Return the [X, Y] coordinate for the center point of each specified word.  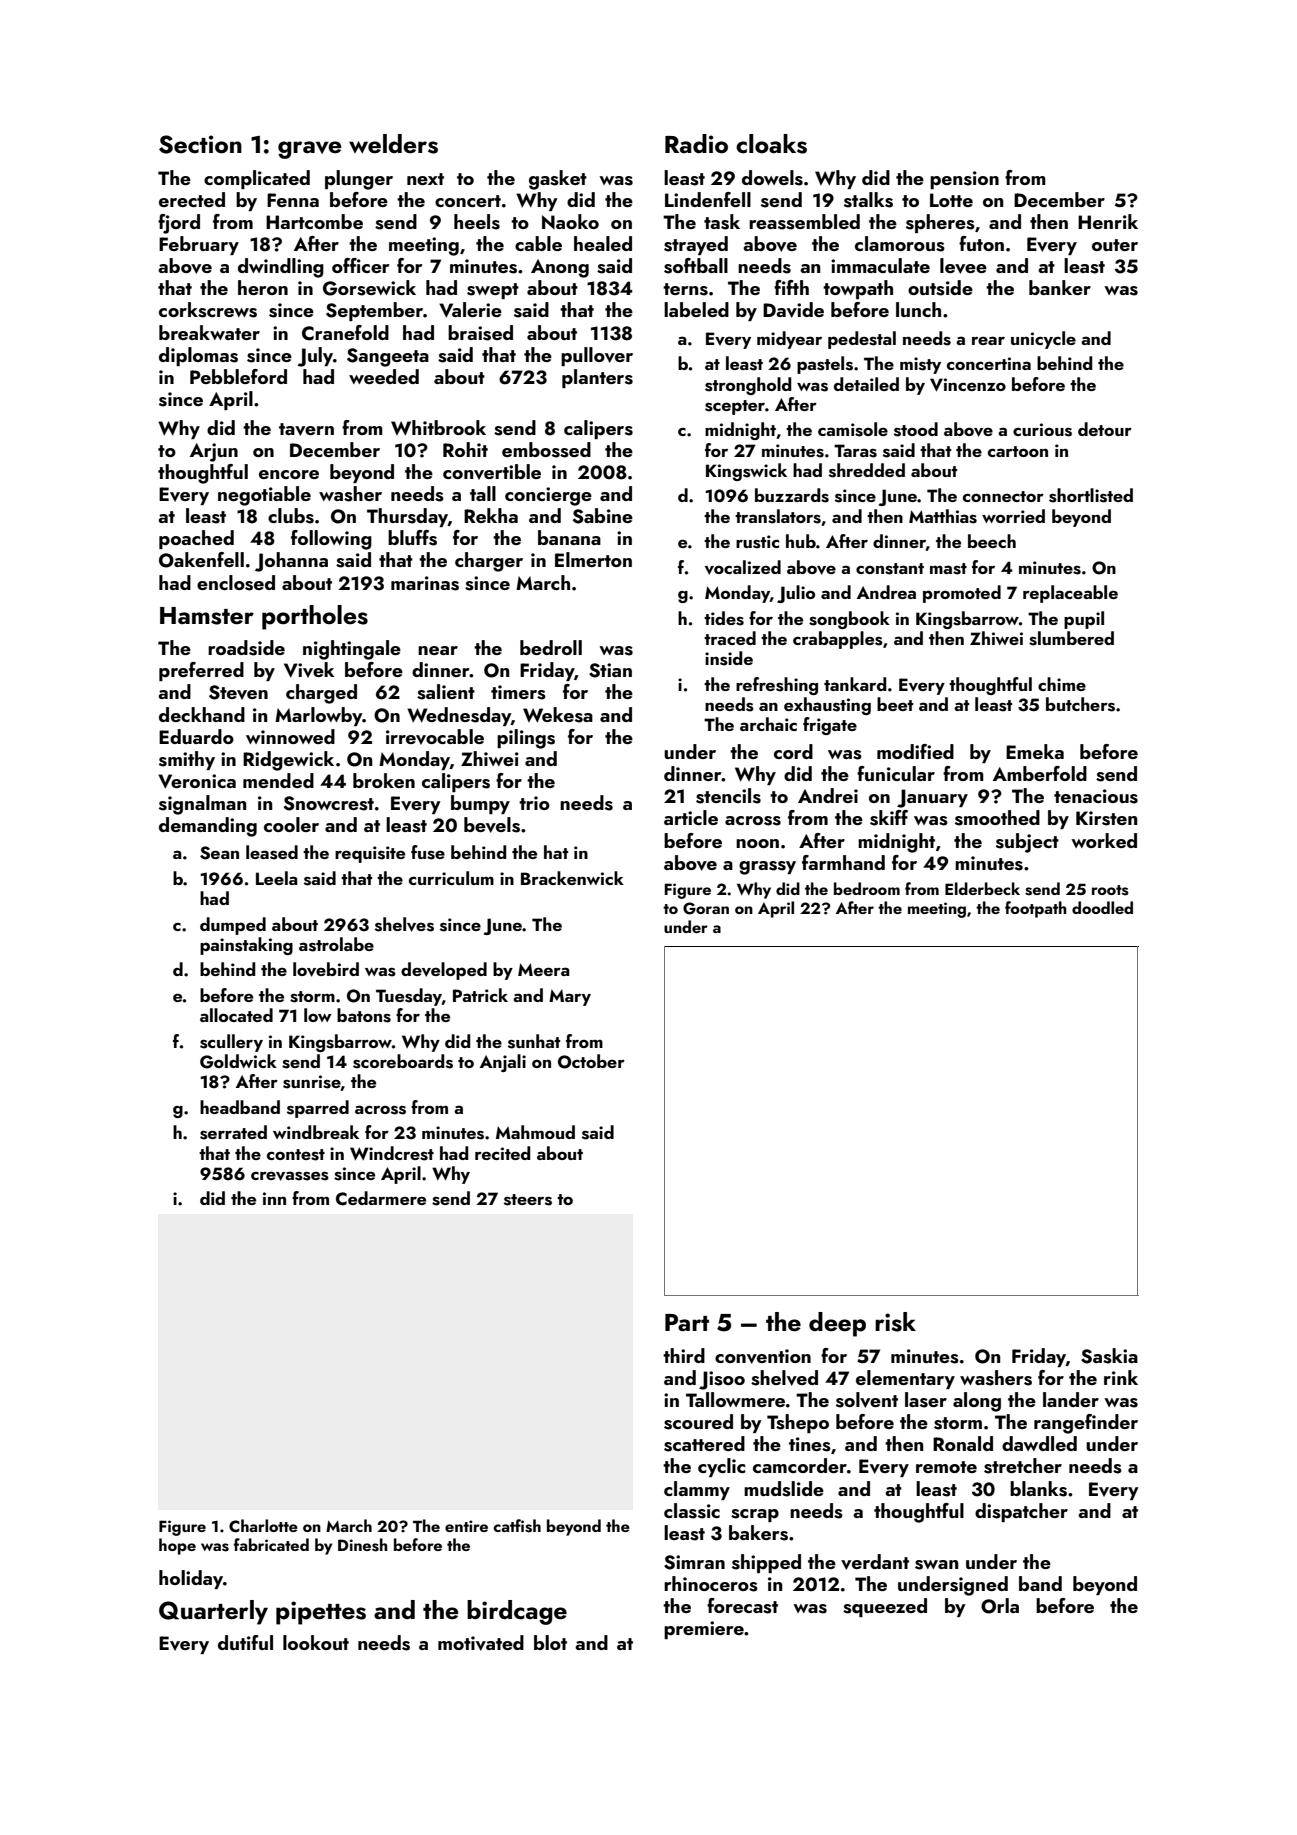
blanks [1038, 1489]
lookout [316, 1642]
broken [384, 780]
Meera [544, 969]
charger [489, 562]
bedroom [867, 888]
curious [1042, 430]
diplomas [198, 356]
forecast [742, 1606]
